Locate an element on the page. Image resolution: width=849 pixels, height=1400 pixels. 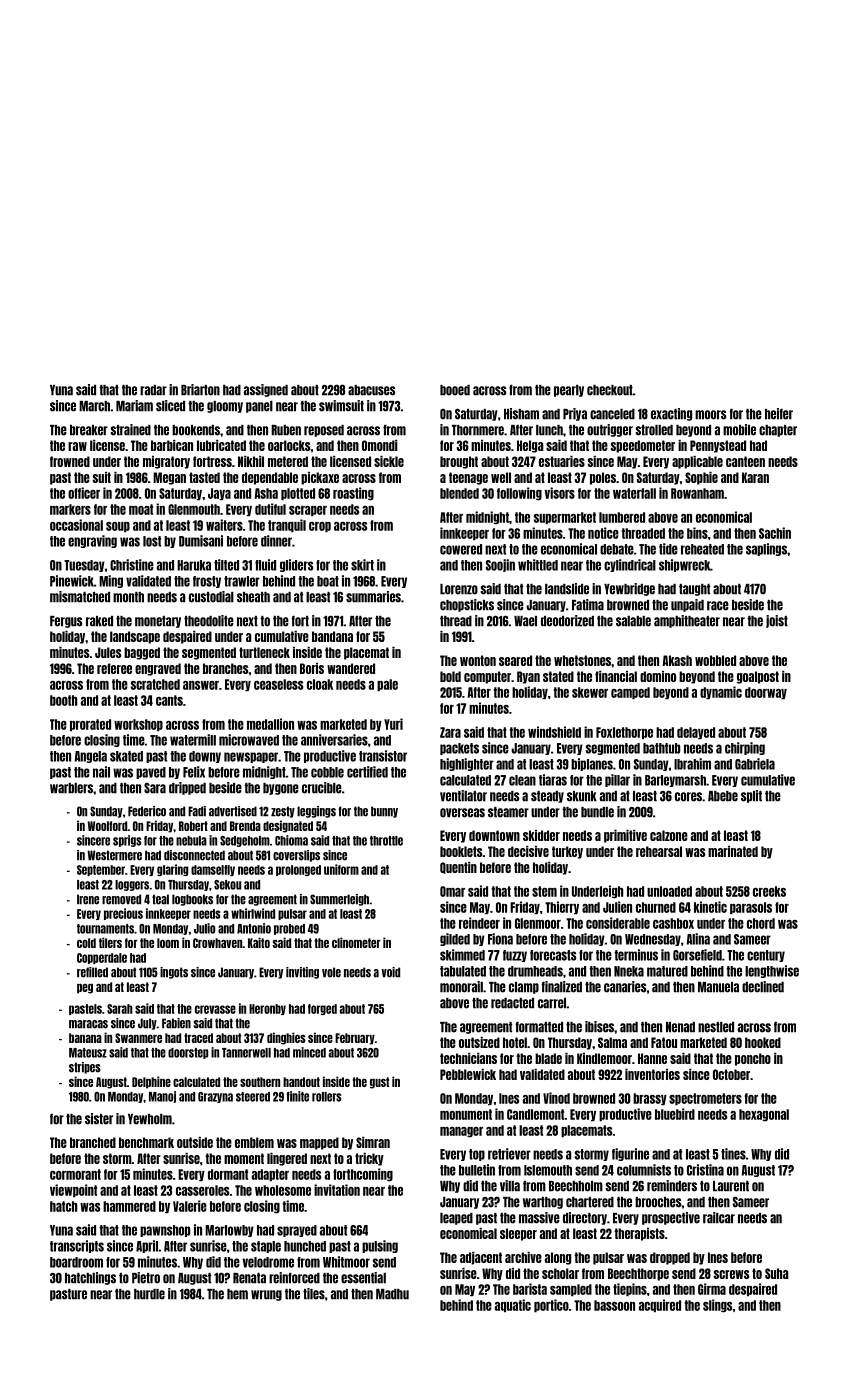
prospective is located at coordinates (671, 1218).
